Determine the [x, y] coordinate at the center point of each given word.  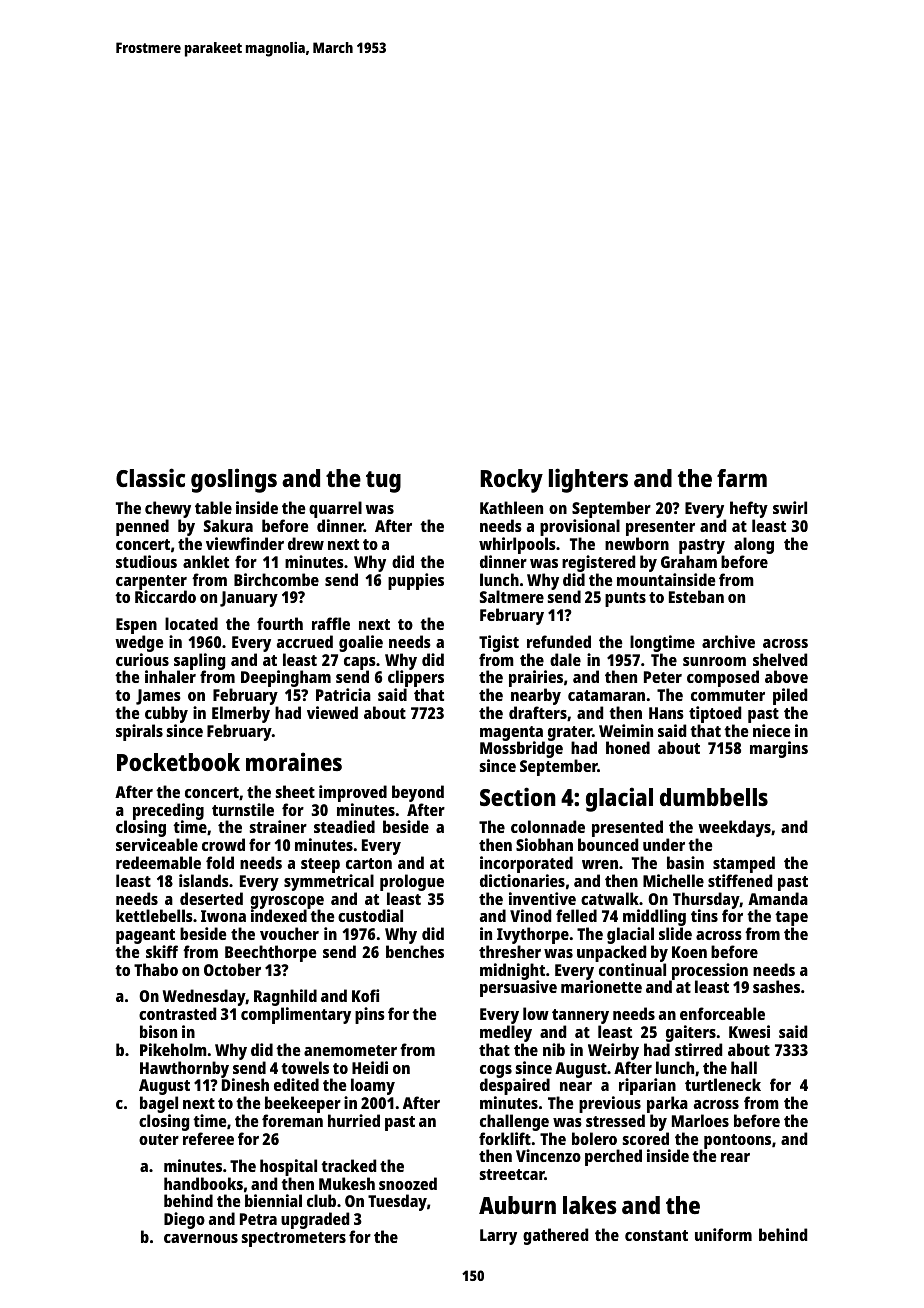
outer [159, 1139]
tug [383, 482]
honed [628, 747]
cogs [496, 1072]
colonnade [548, 826]
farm [742, 478]
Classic [150, 477]
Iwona [223, 916]
